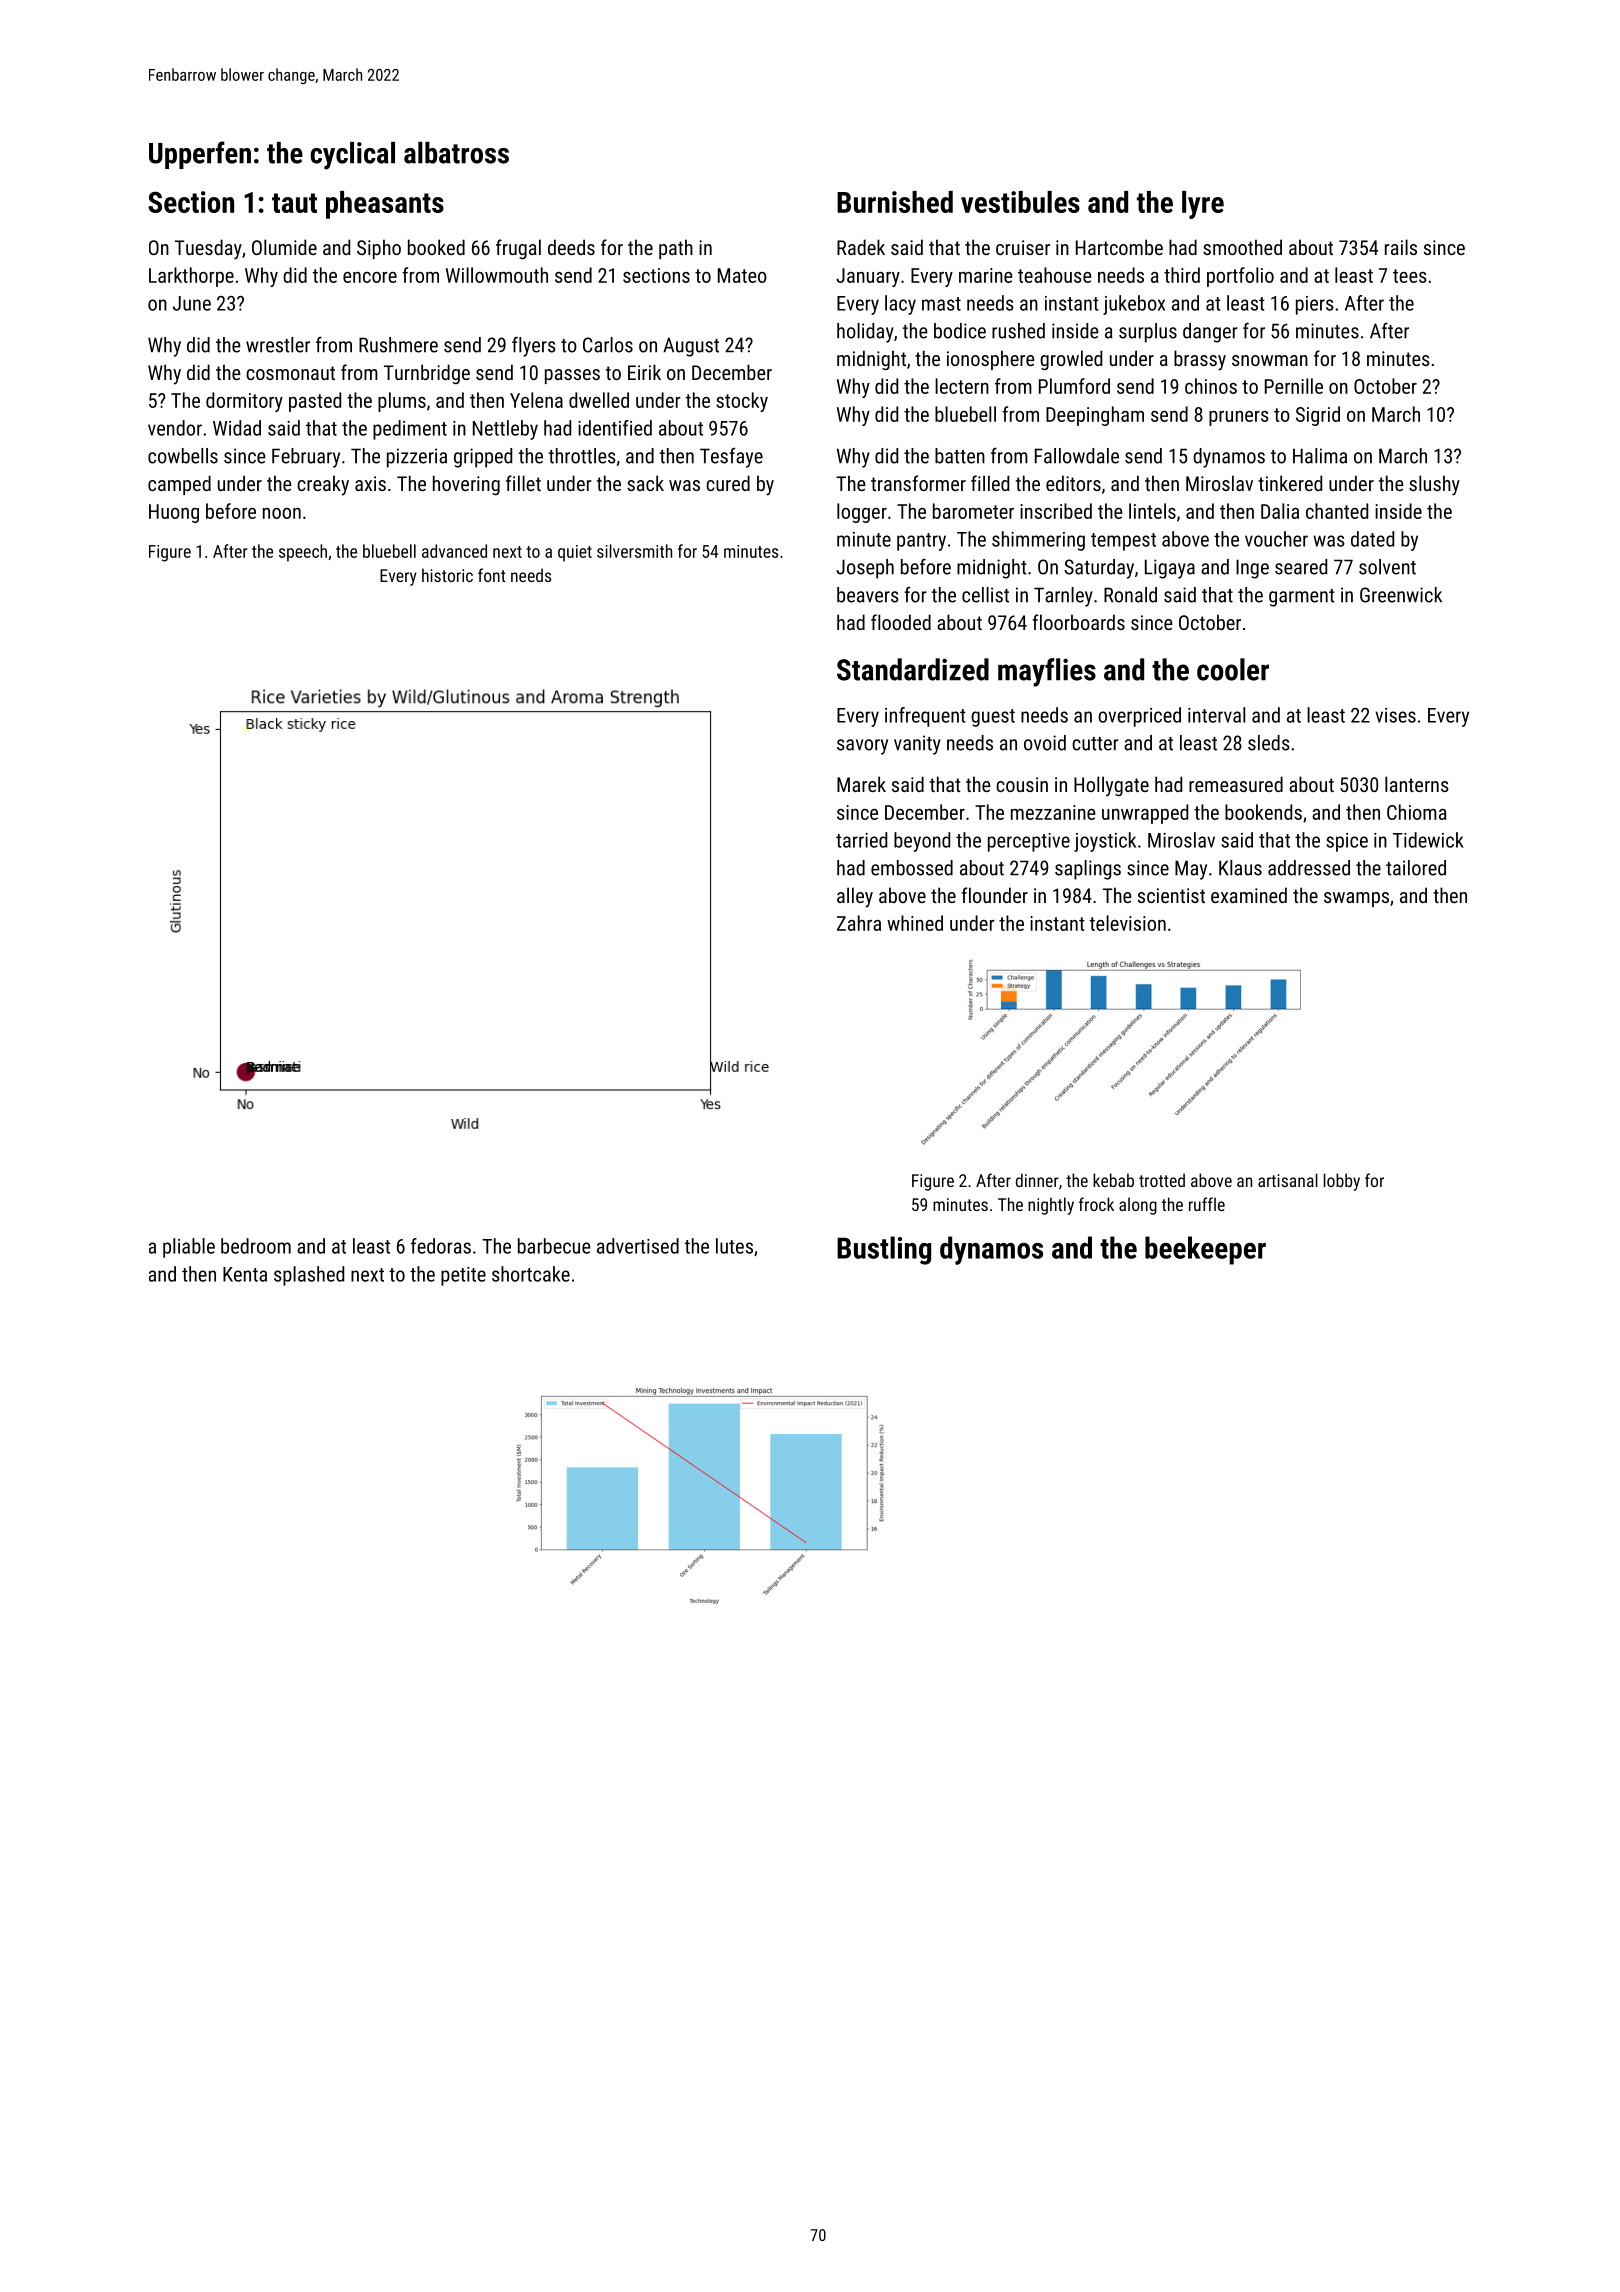  Describe the element at coordinates (742, 275) in the screenshot. I see `Mateo` at that location.
